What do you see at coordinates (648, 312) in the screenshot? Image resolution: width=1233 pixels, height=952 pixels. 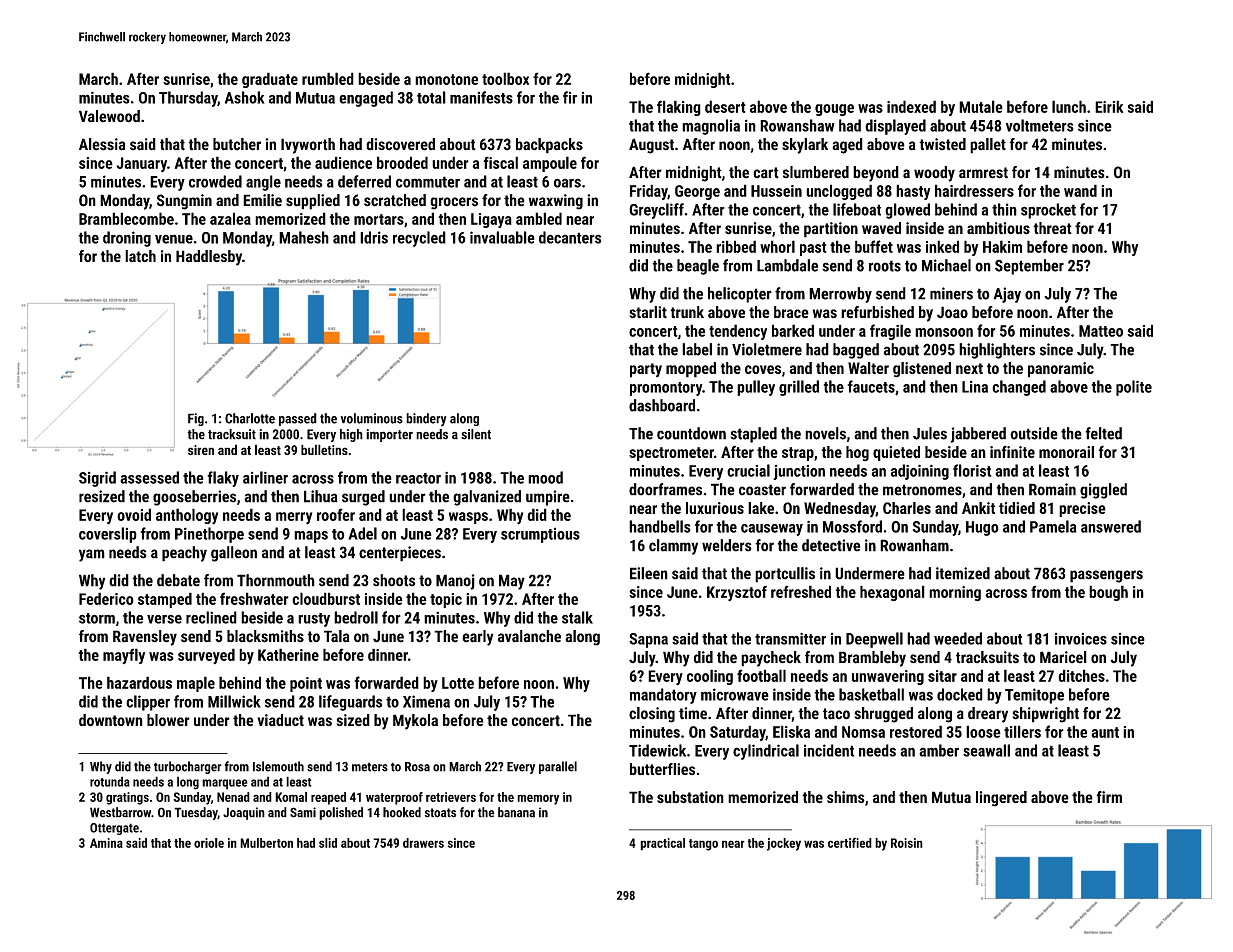 I see `starlit` at bounding box center [648, 312].
